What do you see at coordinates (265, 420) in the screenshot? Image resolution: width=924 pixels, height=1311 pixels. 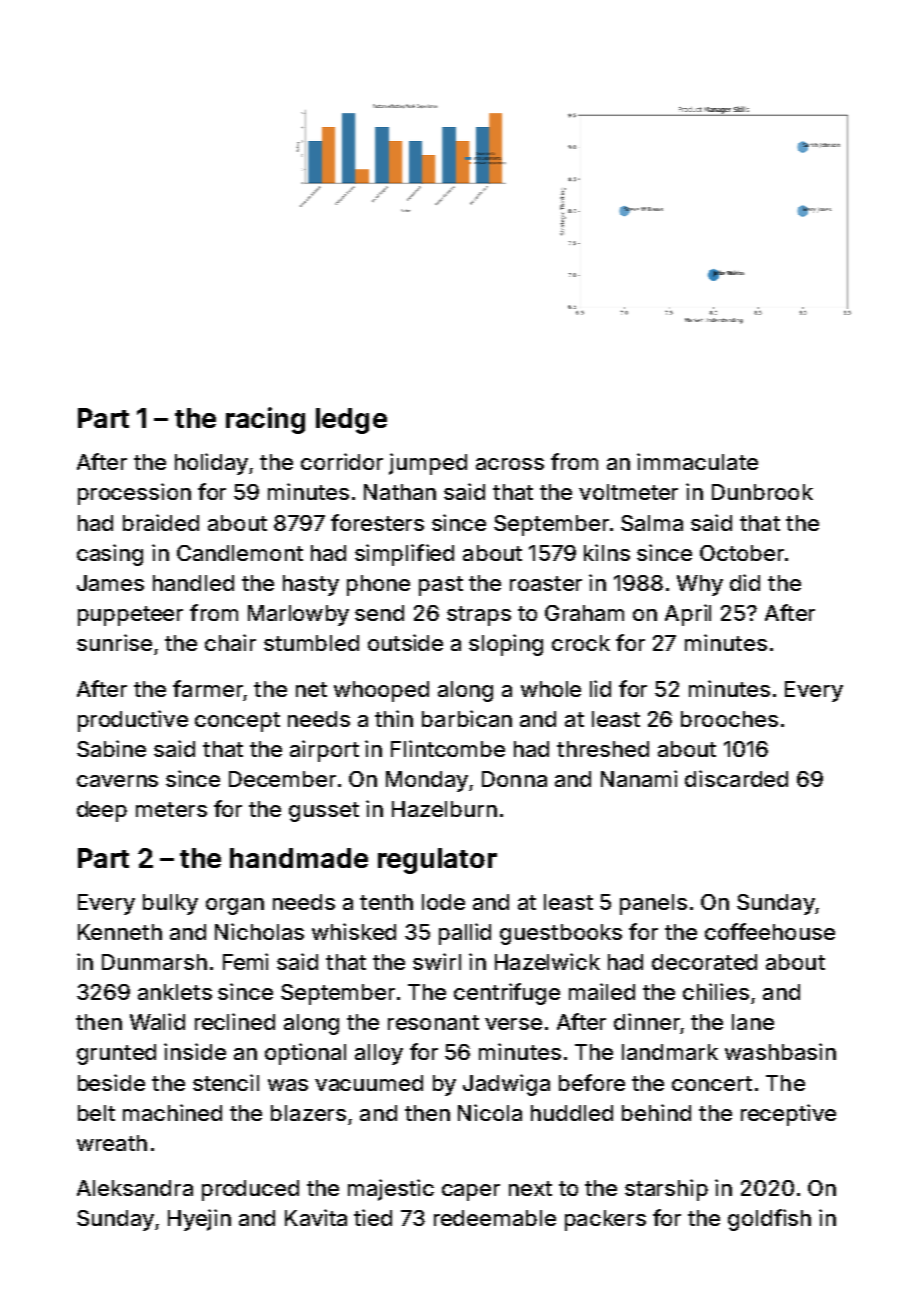 I see `racing` at bounding box center [265, 420].
